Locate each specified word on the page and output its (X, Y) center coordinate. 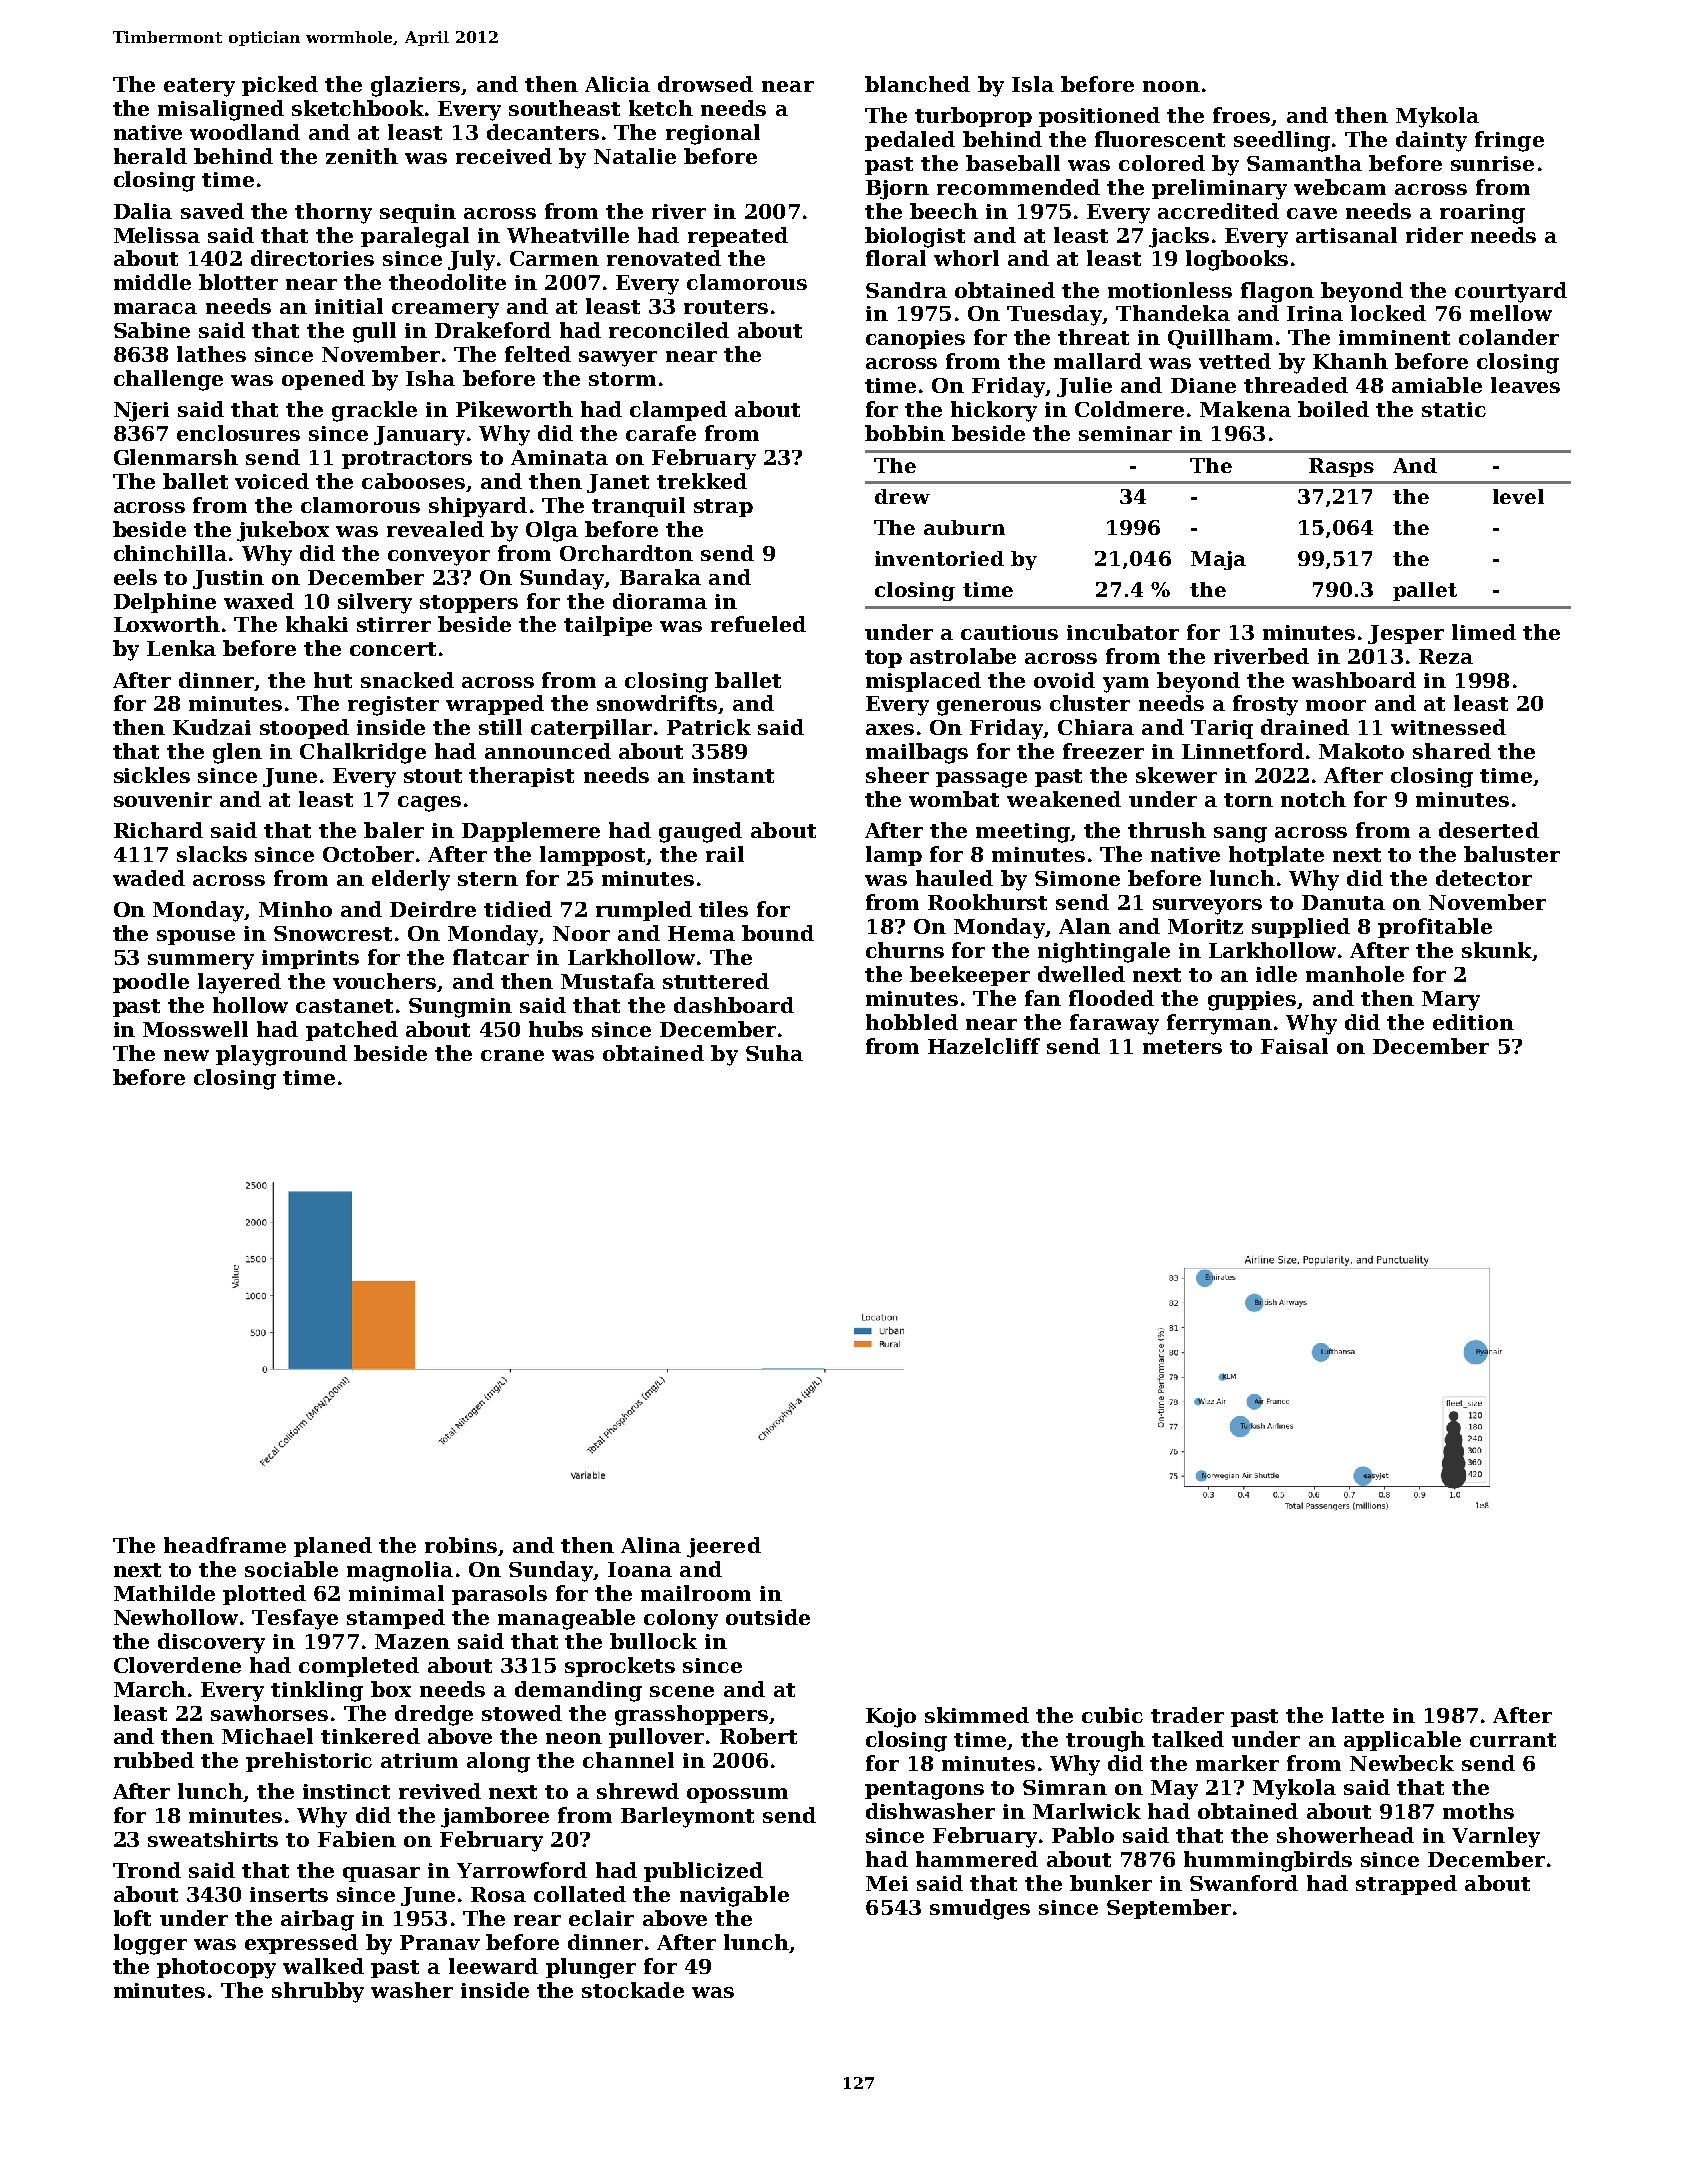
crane (512, 1055)
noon (1171, 86)
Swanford (1244, 1883)
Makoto (1361, 751)
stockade (633, 1990)
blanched (917, 84)
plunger (591, 1968)
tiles (723, 909)
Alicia (617, 84)
